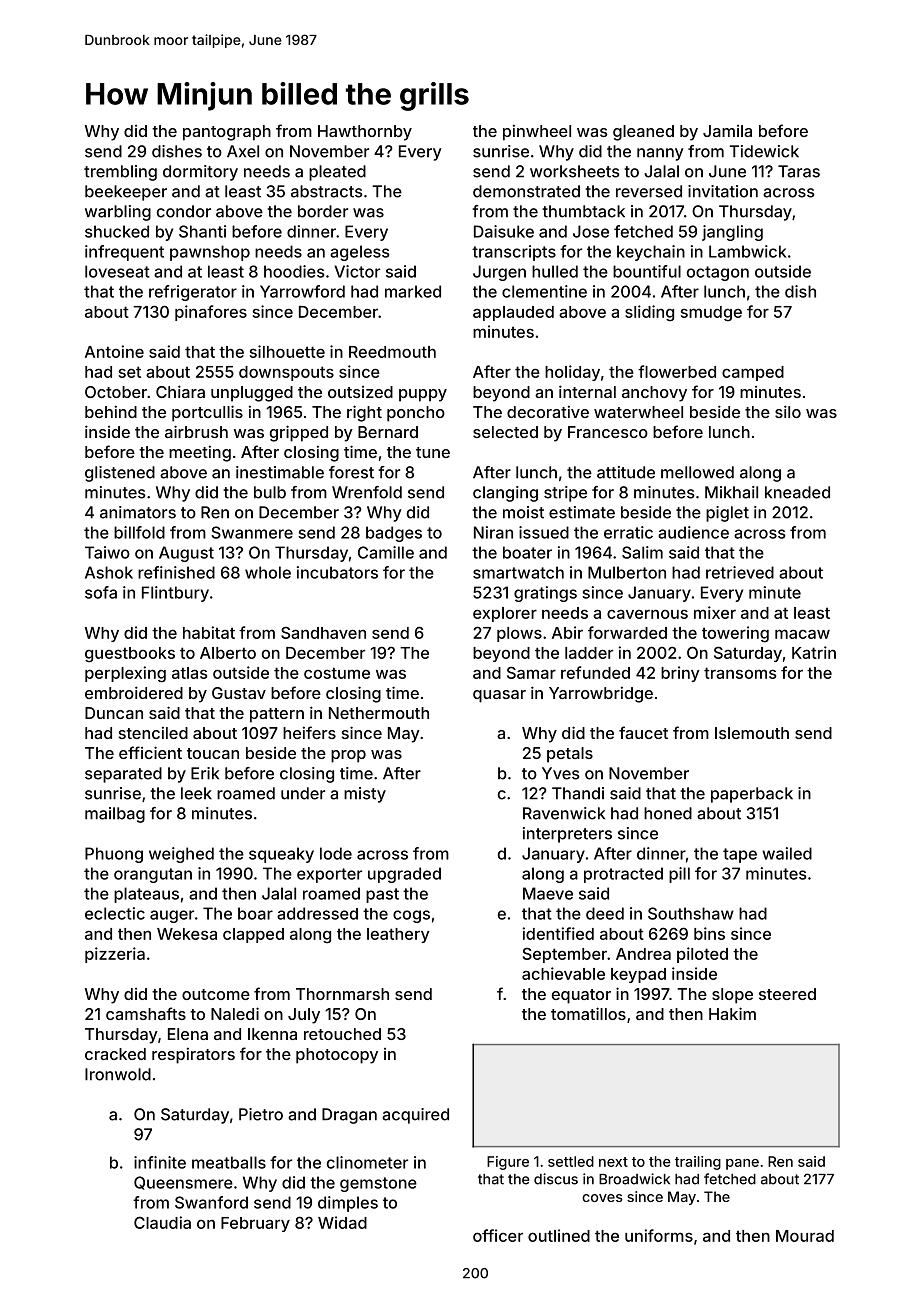 Image resolution: width=924 pixels, height=1308 pixels. I want to click on badges, so click(394, 534).
